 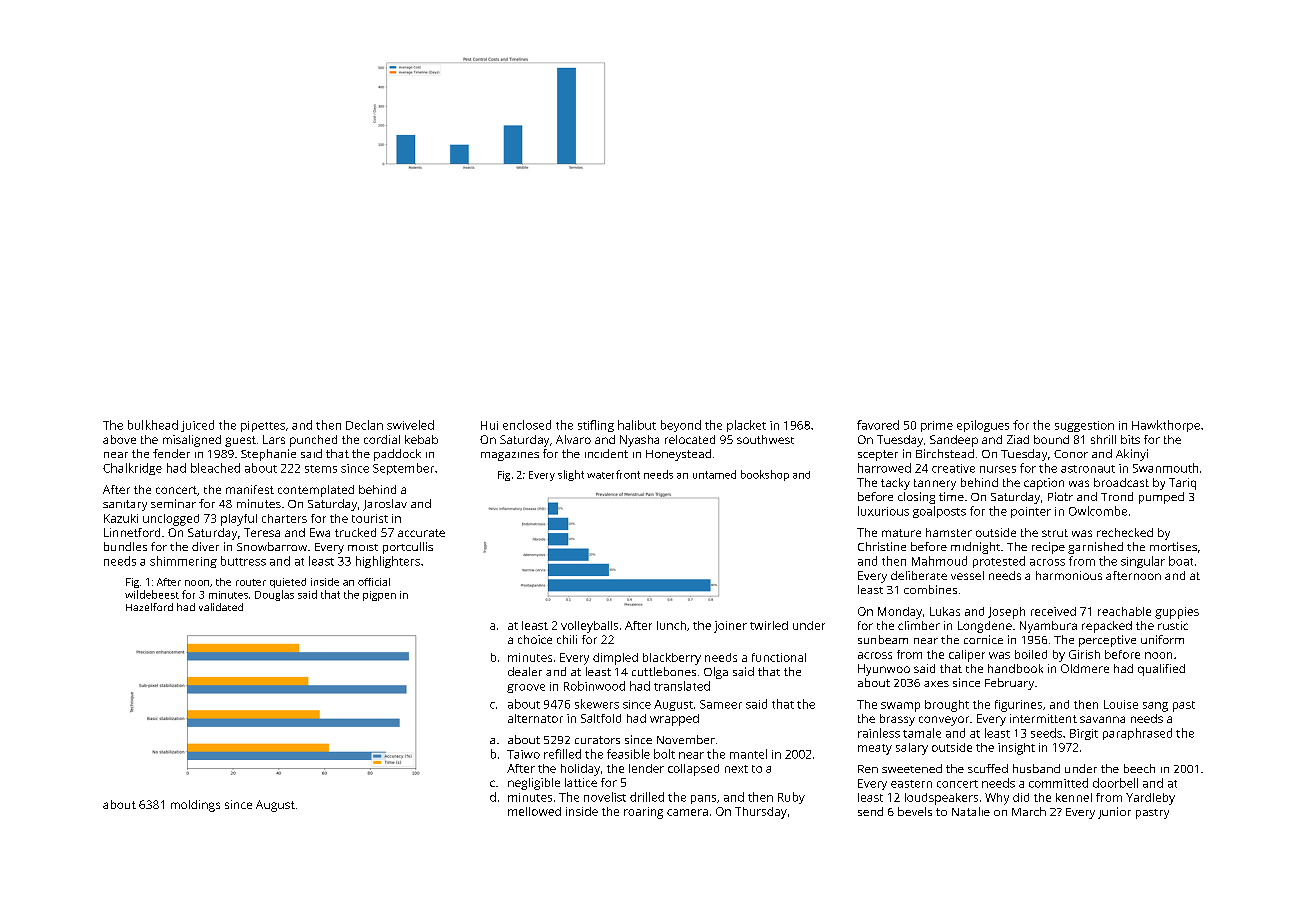 I want to click on Hazelford, so click(x=149, y=607).
